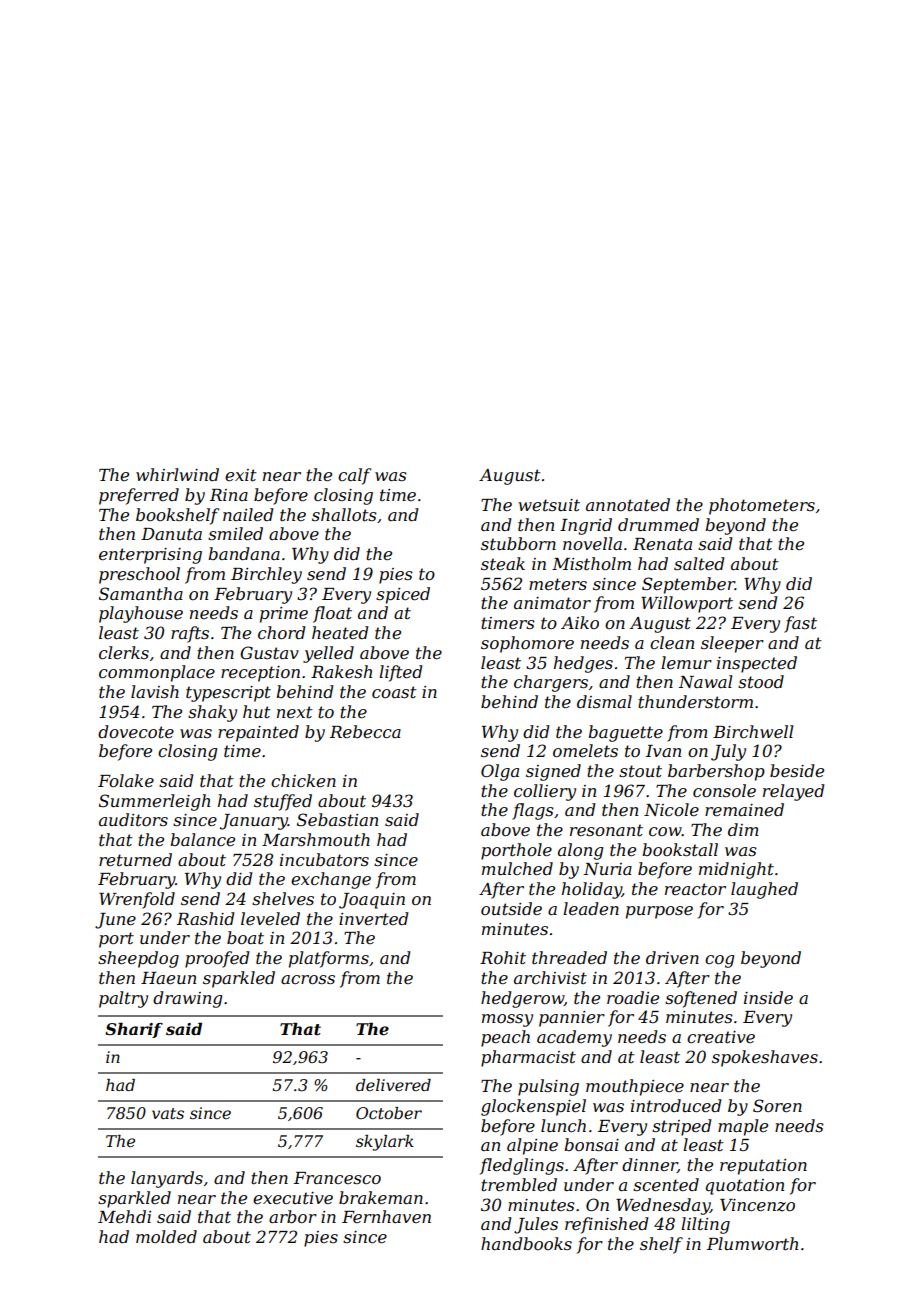 The height and width of the screenshot is (1308, 924). I want to click on lanyards, so click(167, 1179).
